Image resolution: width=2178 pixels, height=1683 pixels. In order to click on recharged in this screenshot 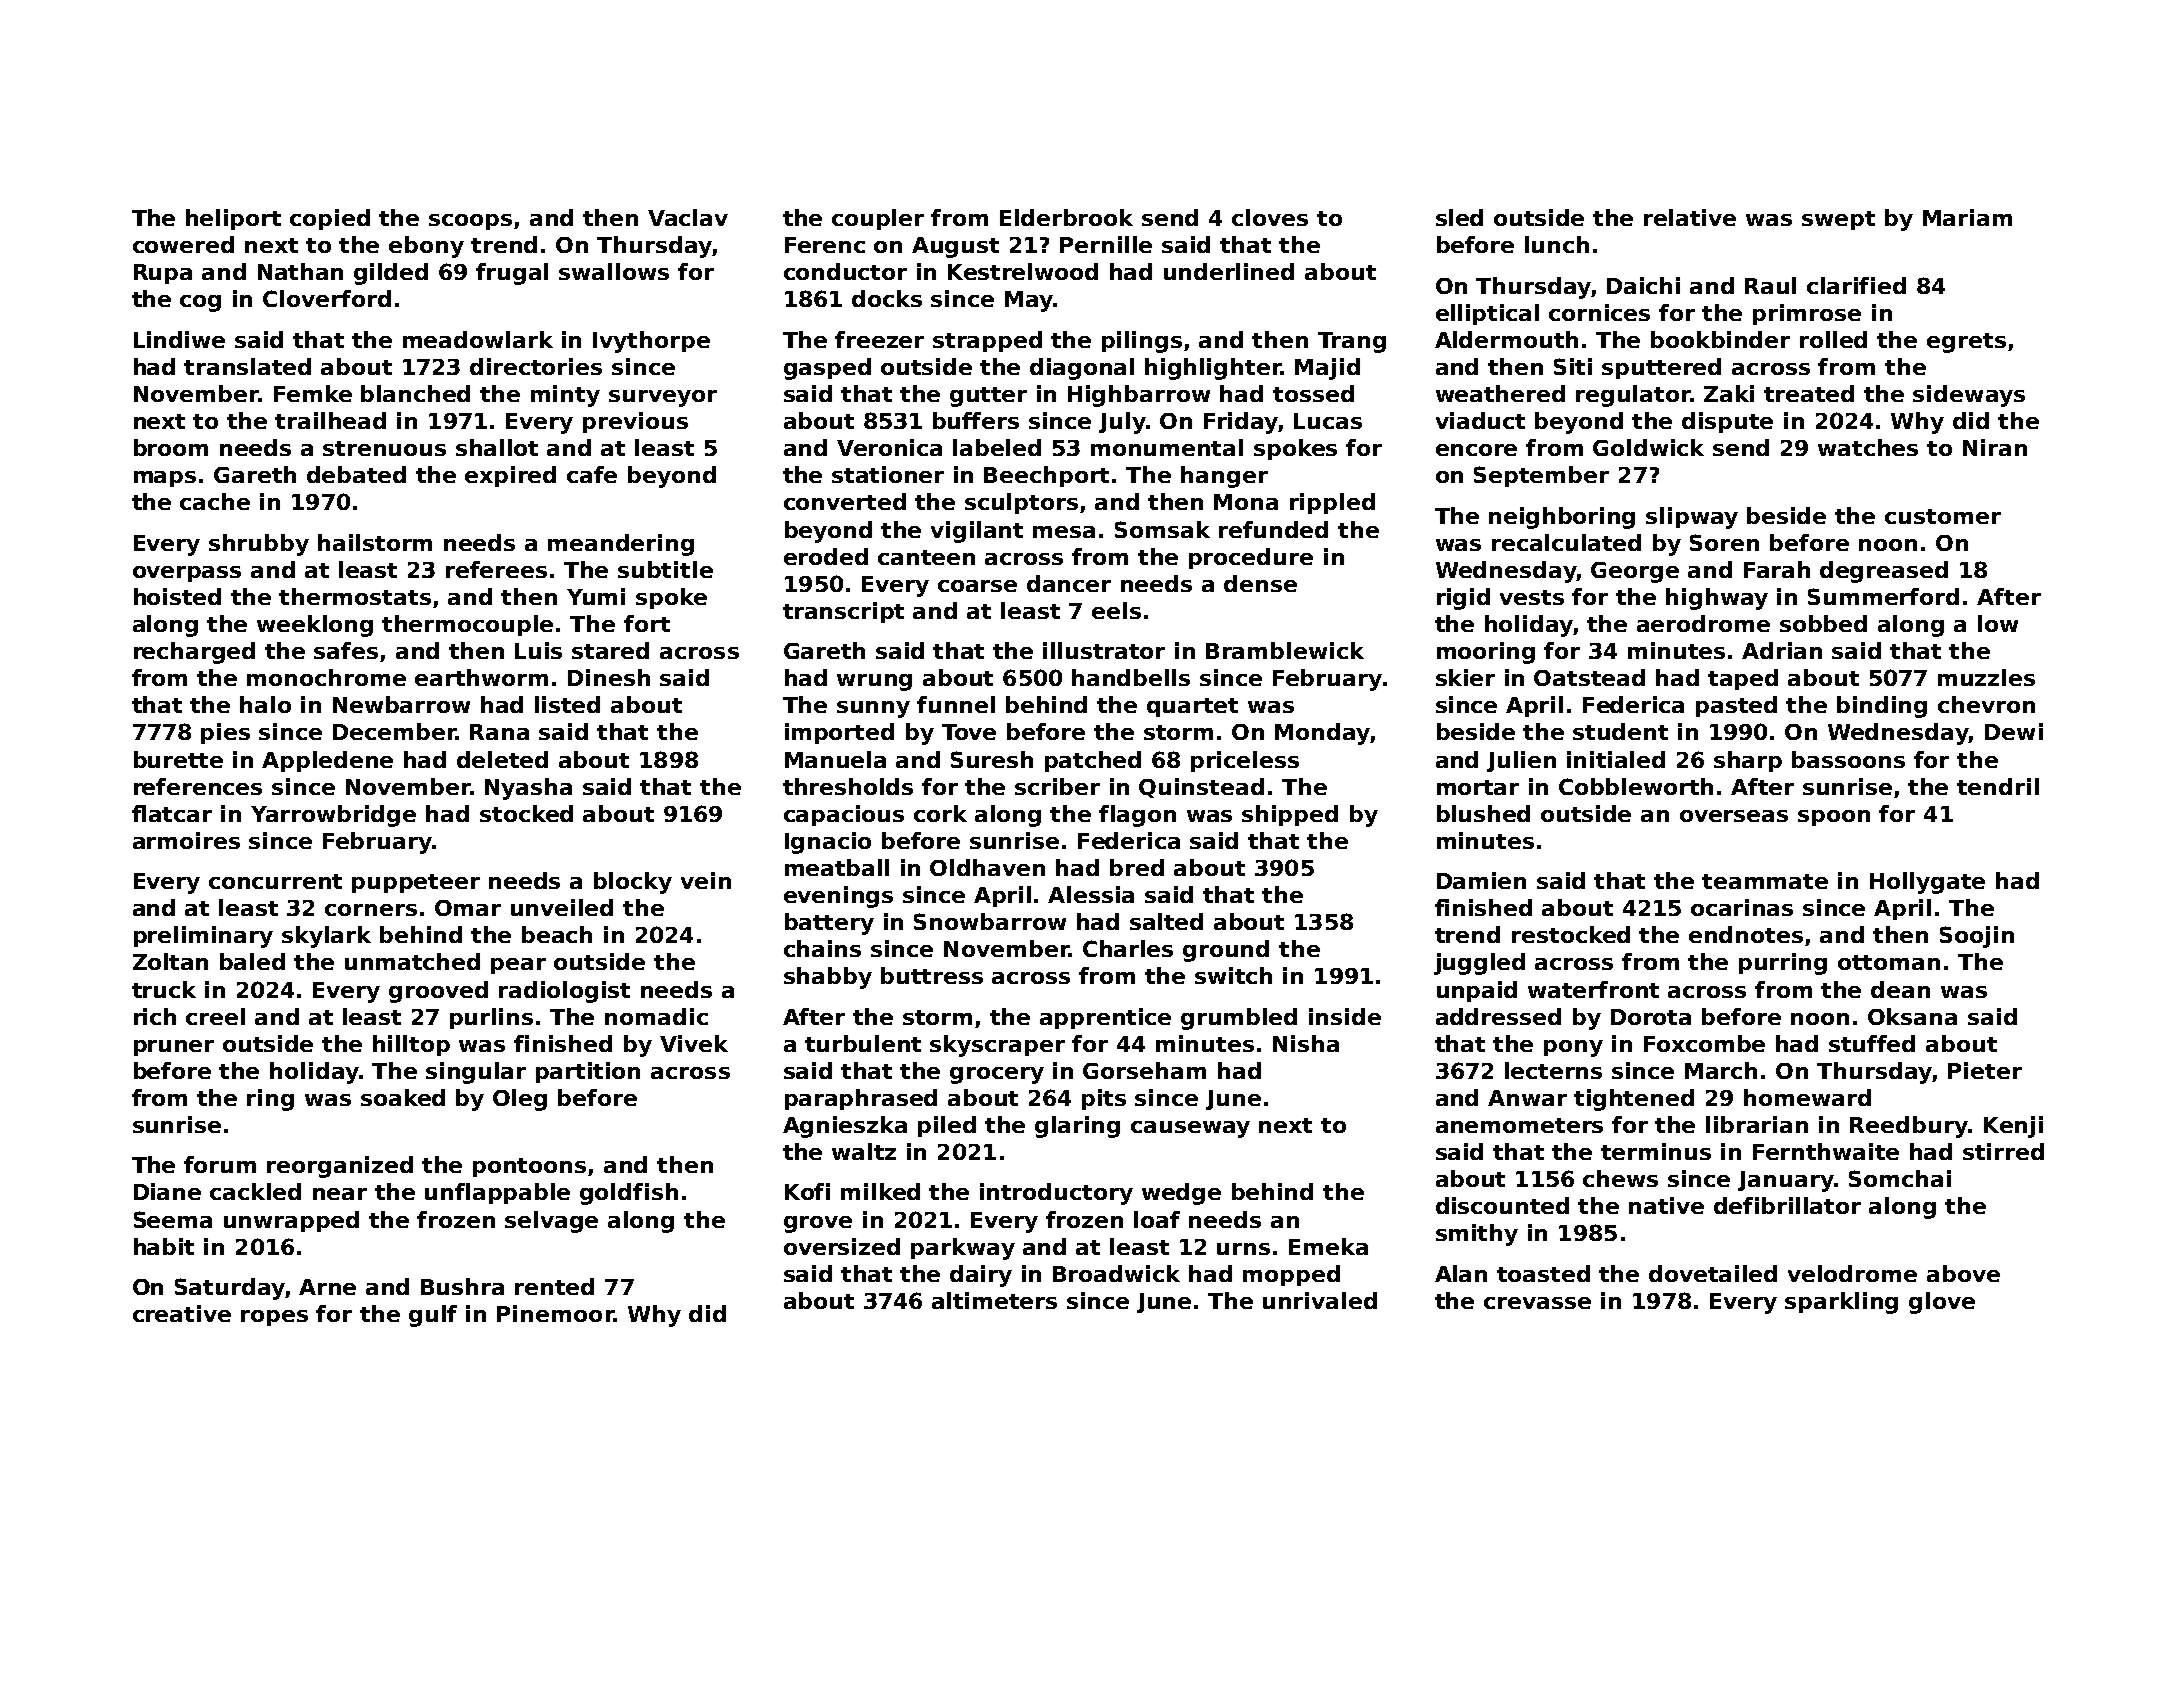, I will do `click(194, 653)`.
